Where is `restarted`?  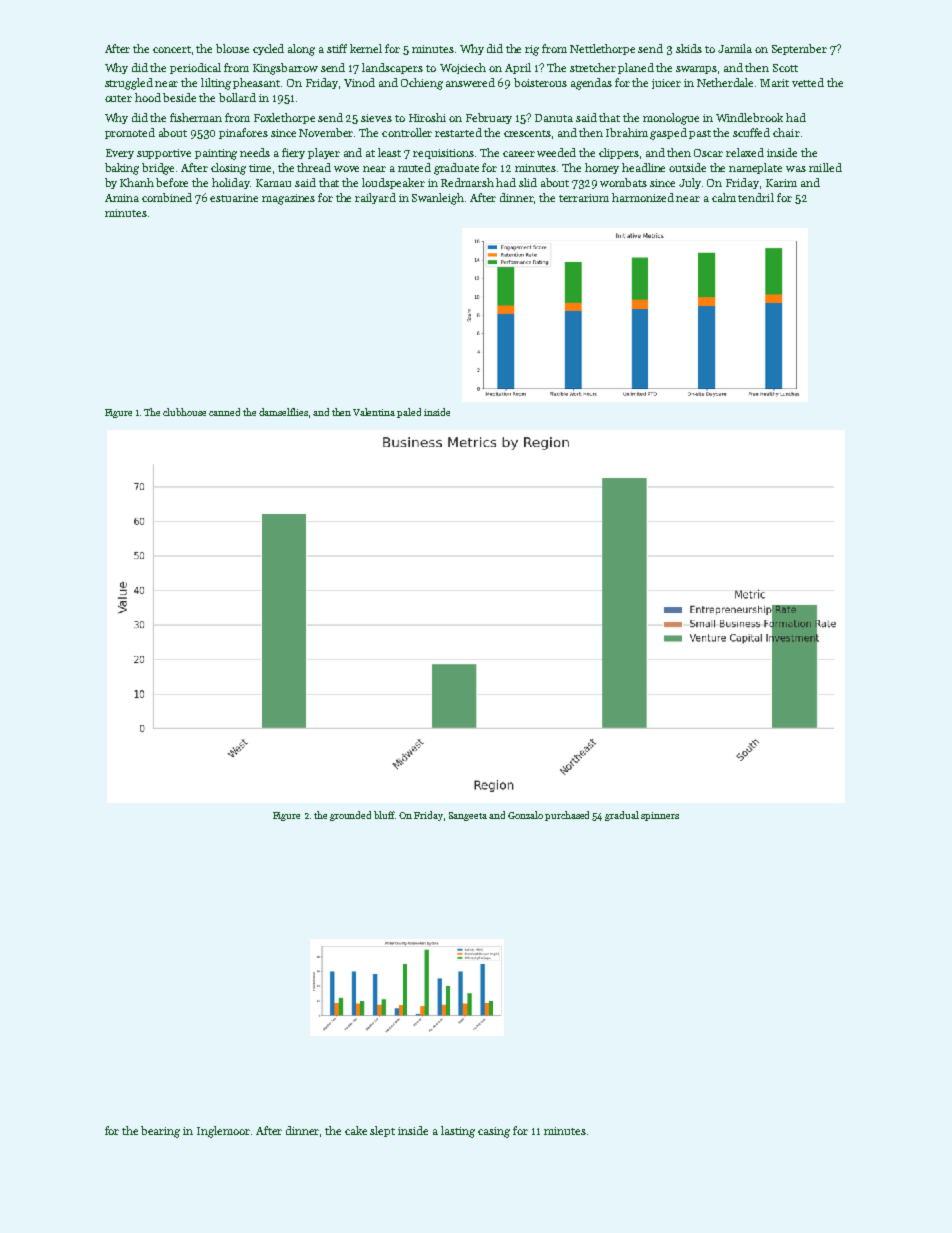
restarted is located at coordinates (458, 132).
